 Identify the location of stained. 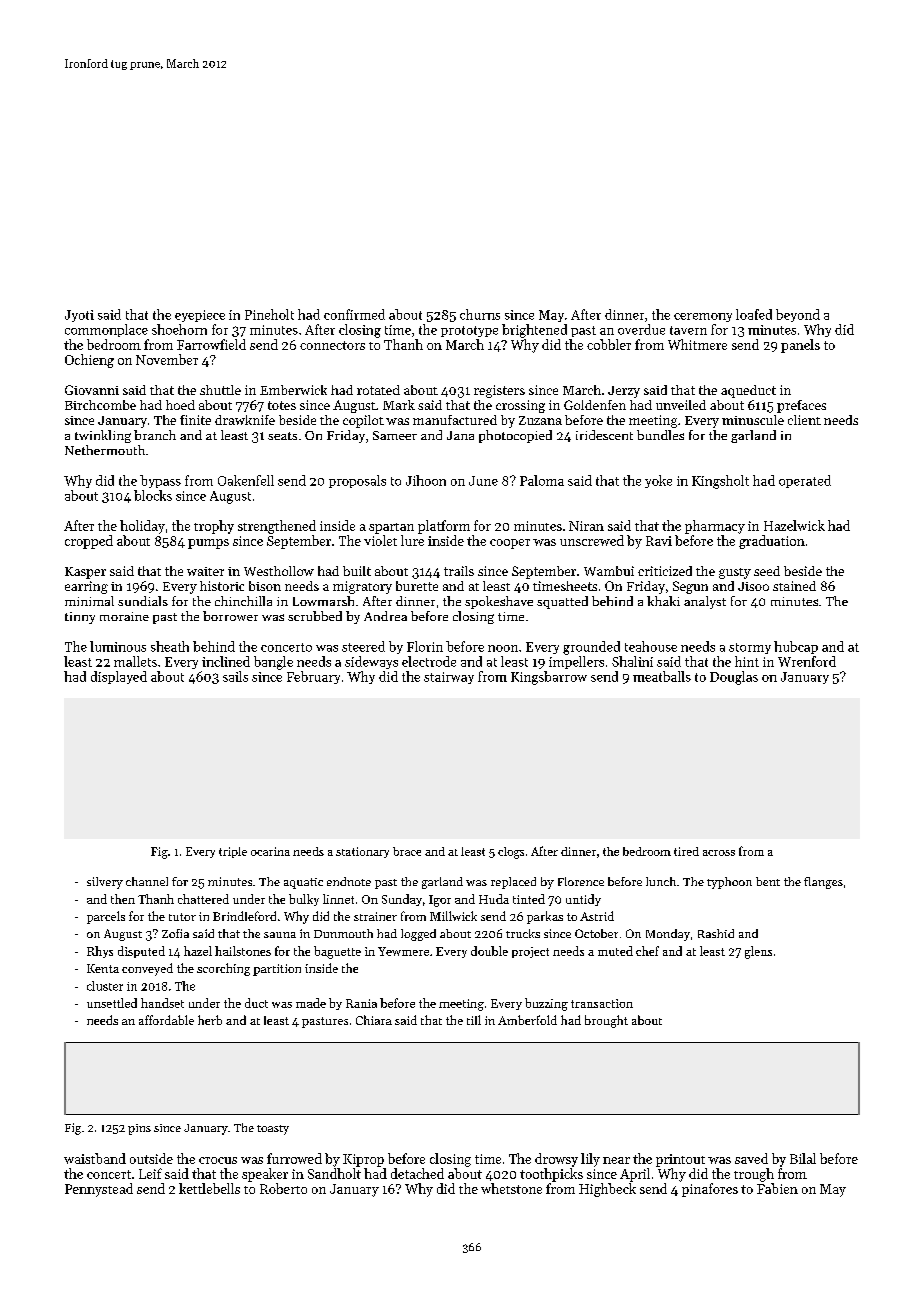
(794, 586).
